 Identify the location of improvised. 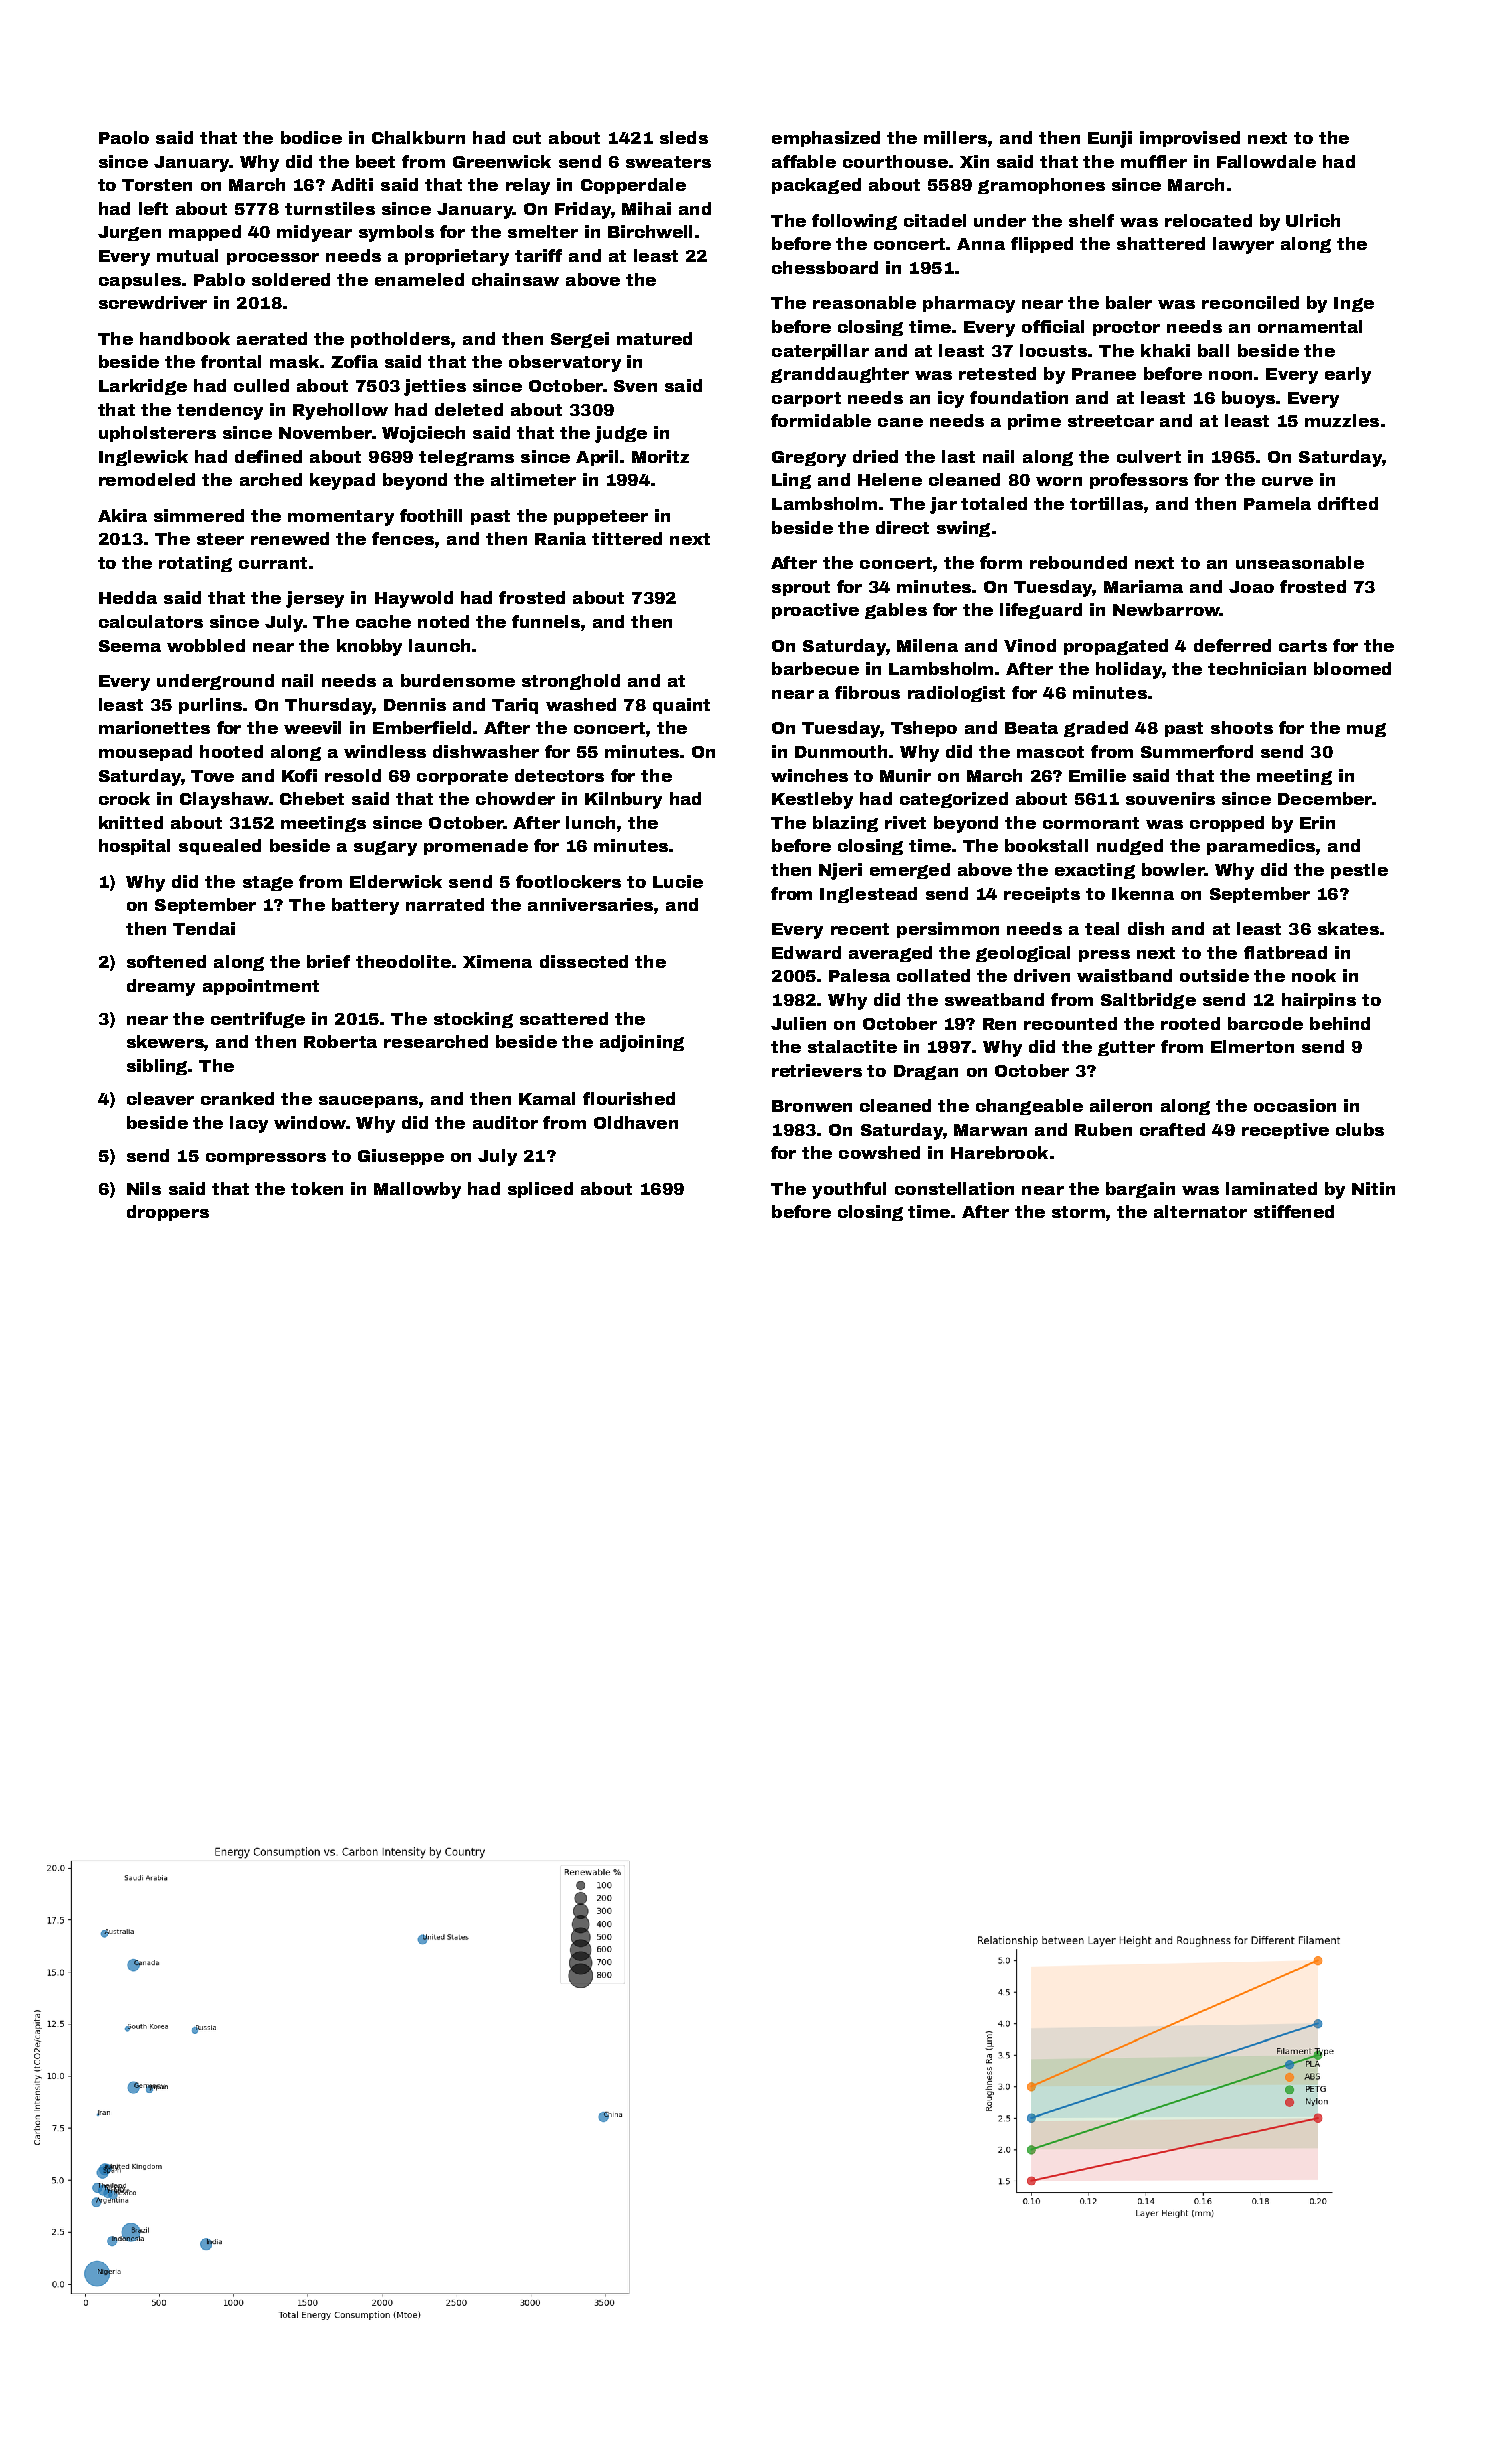
(1190, 139).
